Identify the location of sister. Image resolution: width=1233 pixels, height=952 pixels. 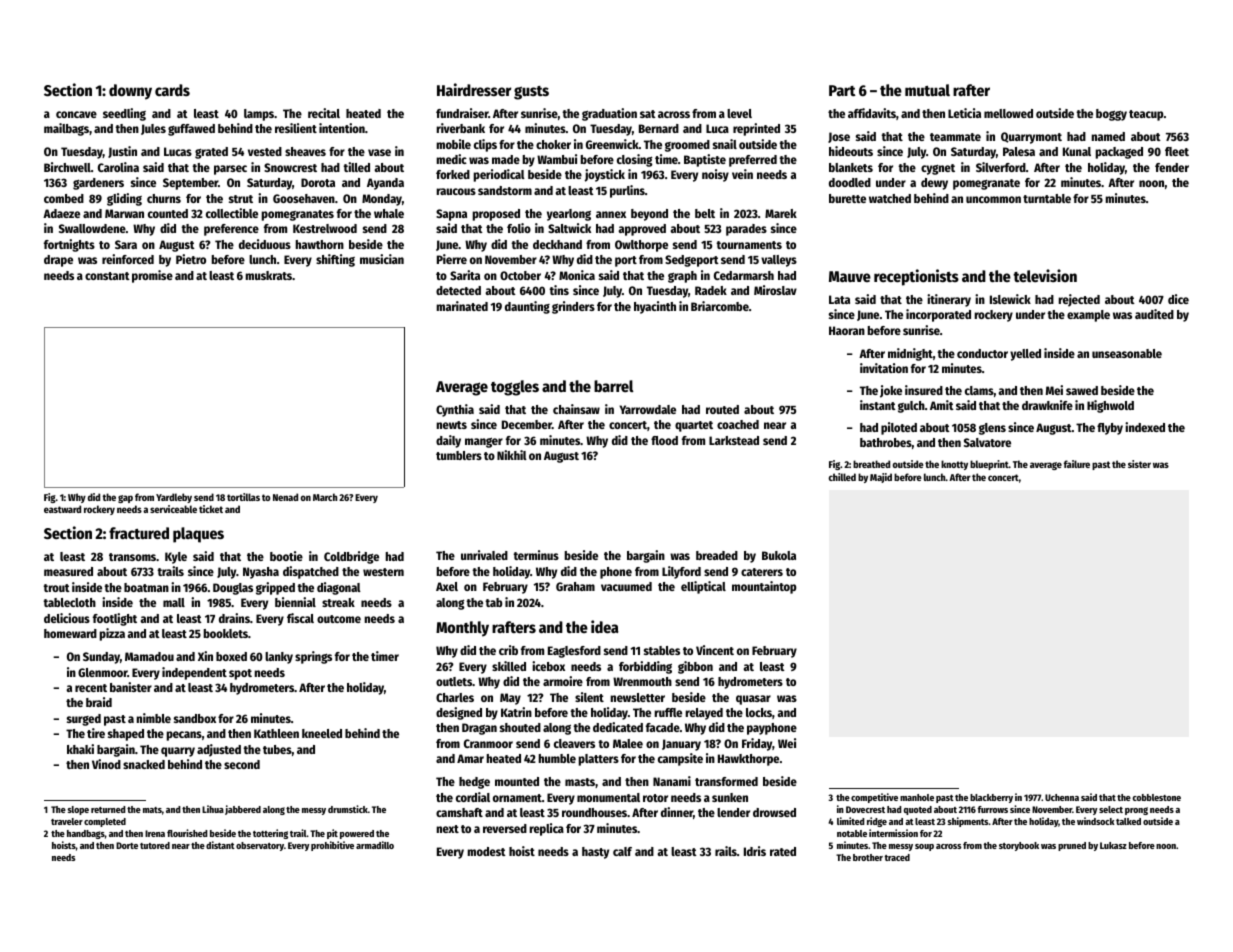
(1139, 464).
